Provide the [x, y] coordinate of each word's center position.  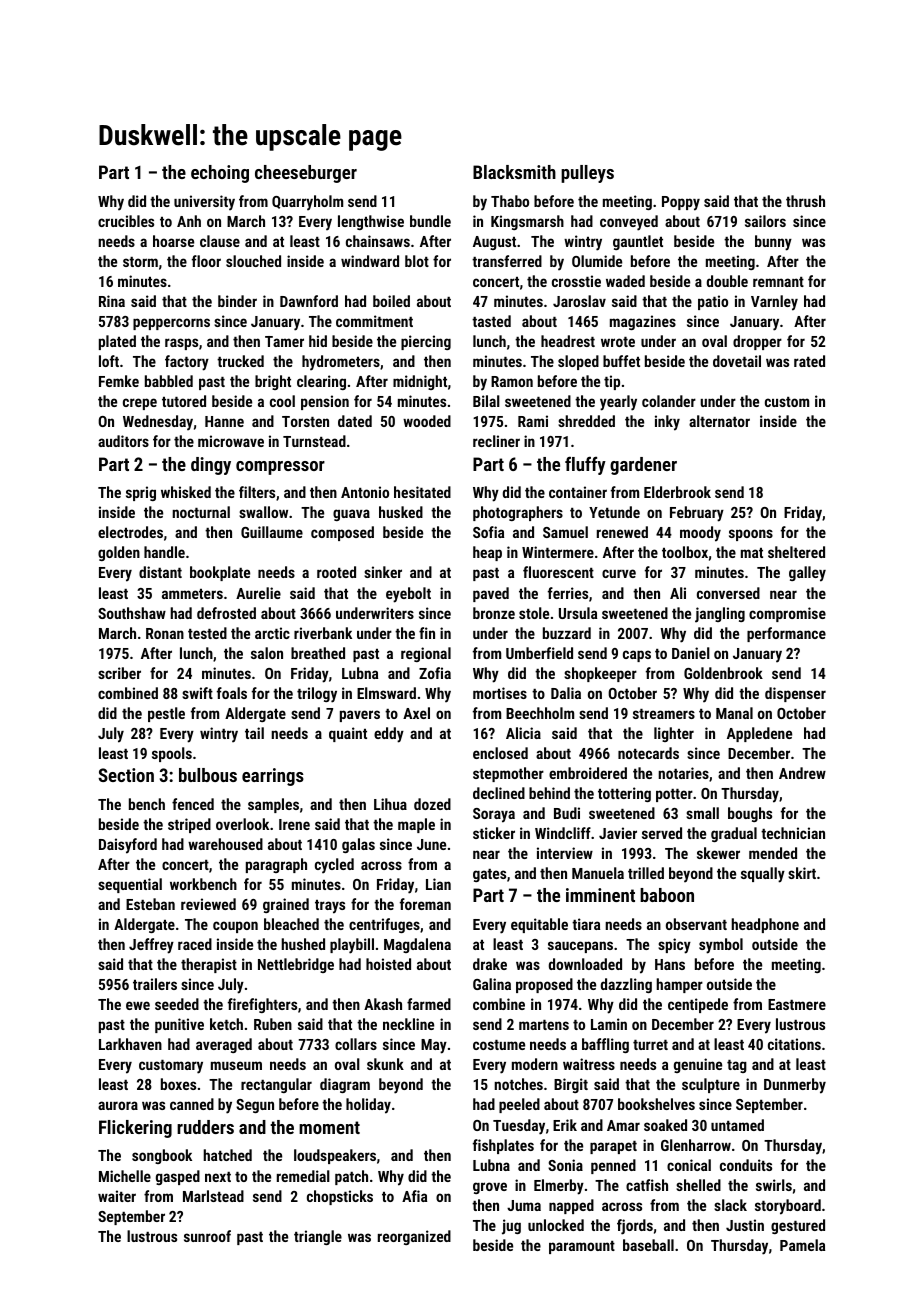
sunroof [207, 1236]
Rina [112, 301]
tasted [491, 321]
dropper [757, 342]
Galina [492, 984]
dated [355, 421]
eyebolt [408, 595]
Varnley [774, 303]
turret [650, 1045]
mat [752, 553]
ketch [226, 1024]
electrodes [130, 532]
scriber [119, 673]
